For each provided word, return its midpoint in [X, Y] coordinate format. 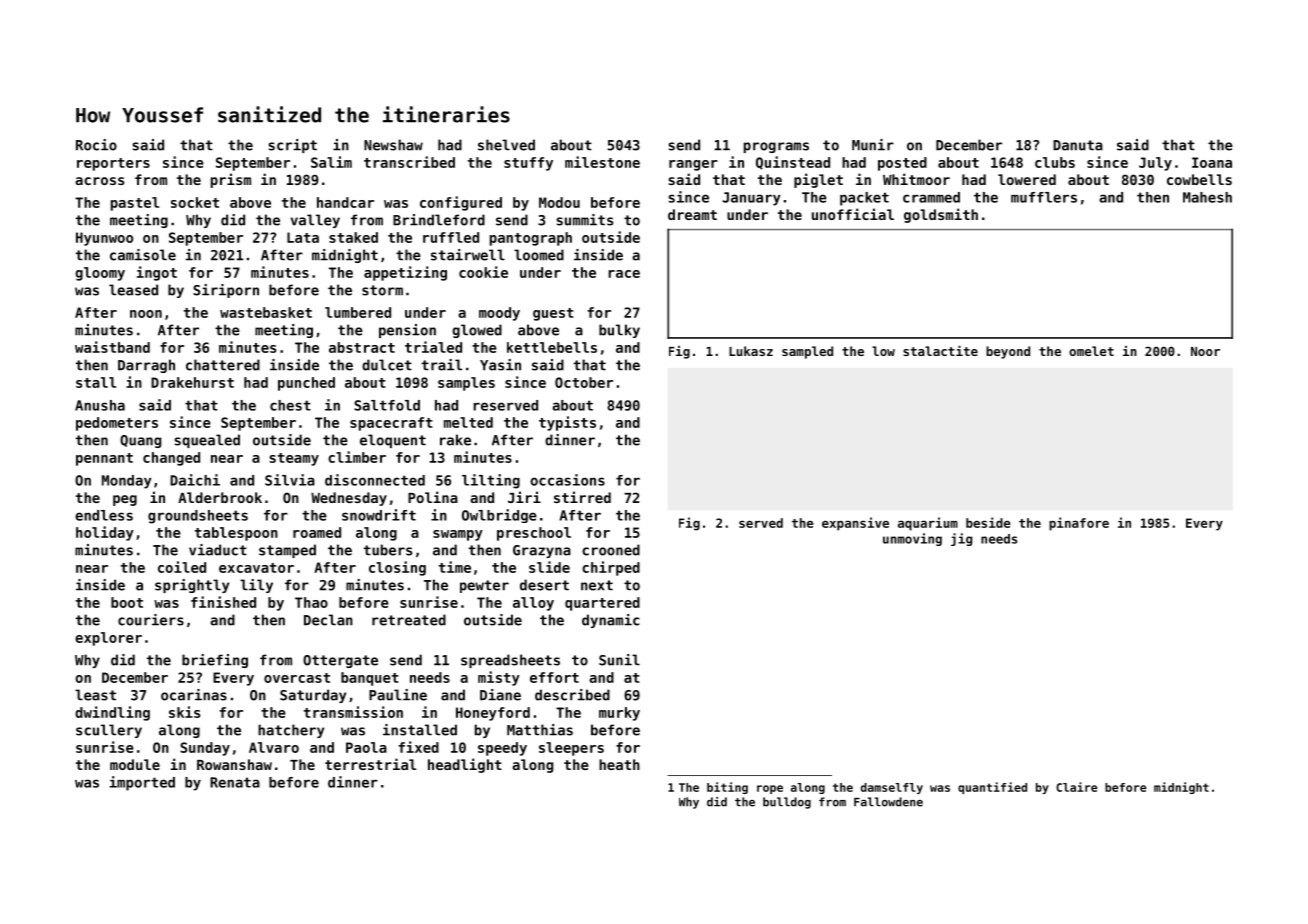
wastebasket [266, 312]
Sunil [619, 660]
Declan [328, 620]
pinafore [1079, 524]
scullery [109, 731]
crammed [931, 197]
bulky [619, 331]
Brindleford [439, 220]
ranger [693, 165]
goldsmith [941, 215]
